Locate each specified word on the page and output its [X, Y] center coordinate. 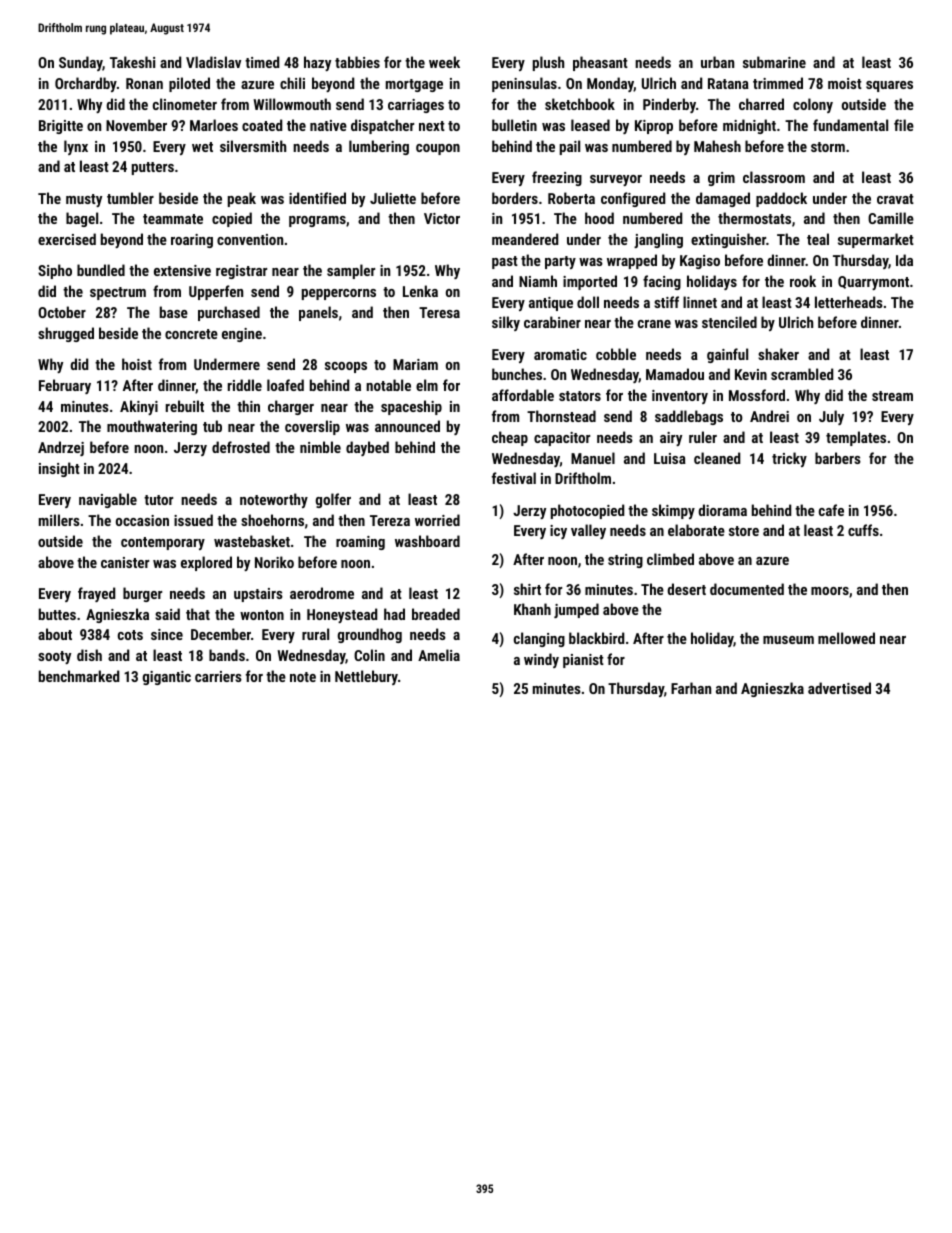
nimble [320, 447]
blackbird [596, 638]
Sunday [81, 63]
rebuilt [185, 406]
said [167, 614]
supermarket [876, 240]
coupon [438, 149]
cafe [831, 510]
